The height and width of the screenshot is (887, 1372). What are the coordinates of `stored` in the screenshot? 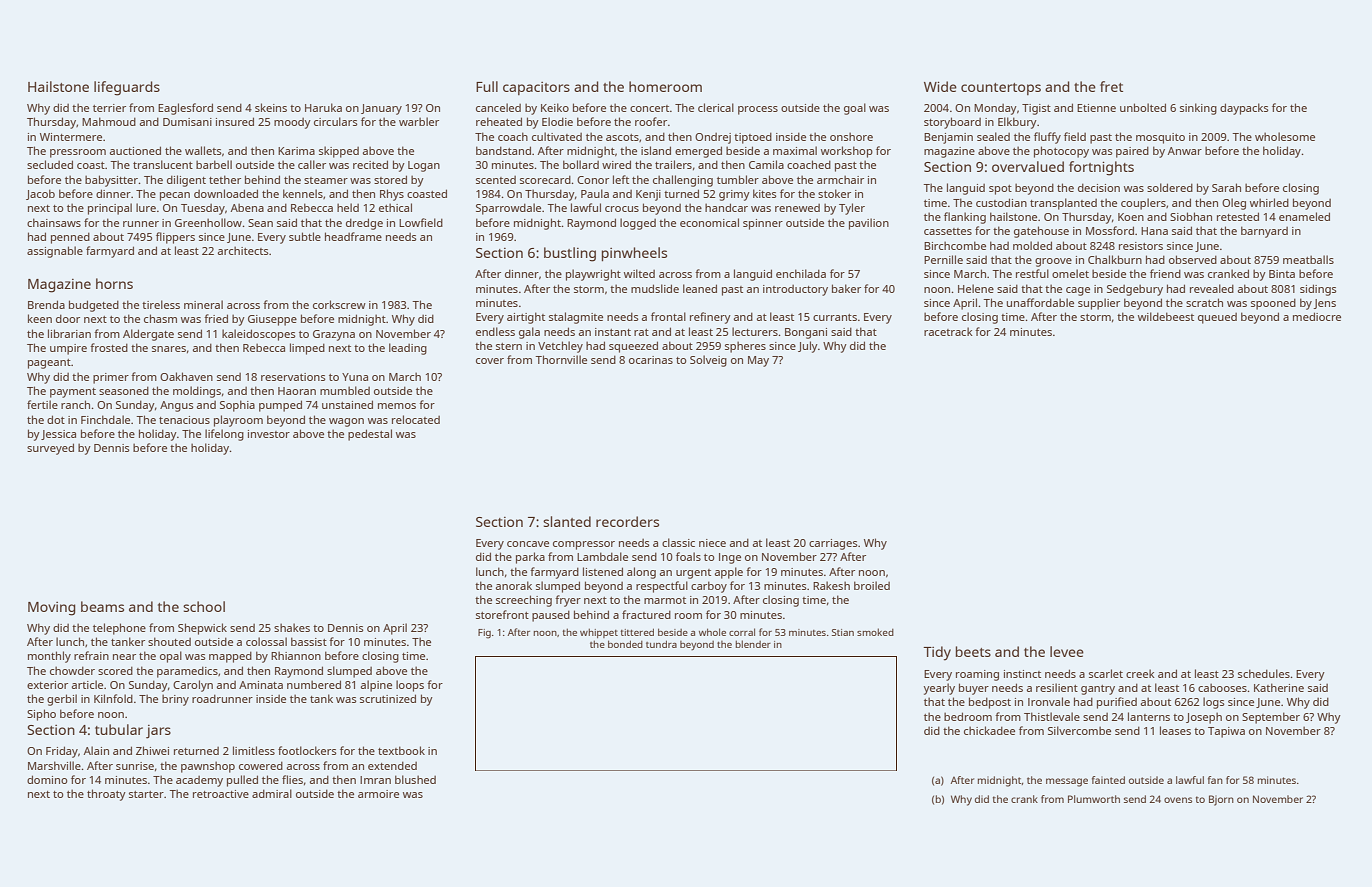 It's located at (390, 179).
